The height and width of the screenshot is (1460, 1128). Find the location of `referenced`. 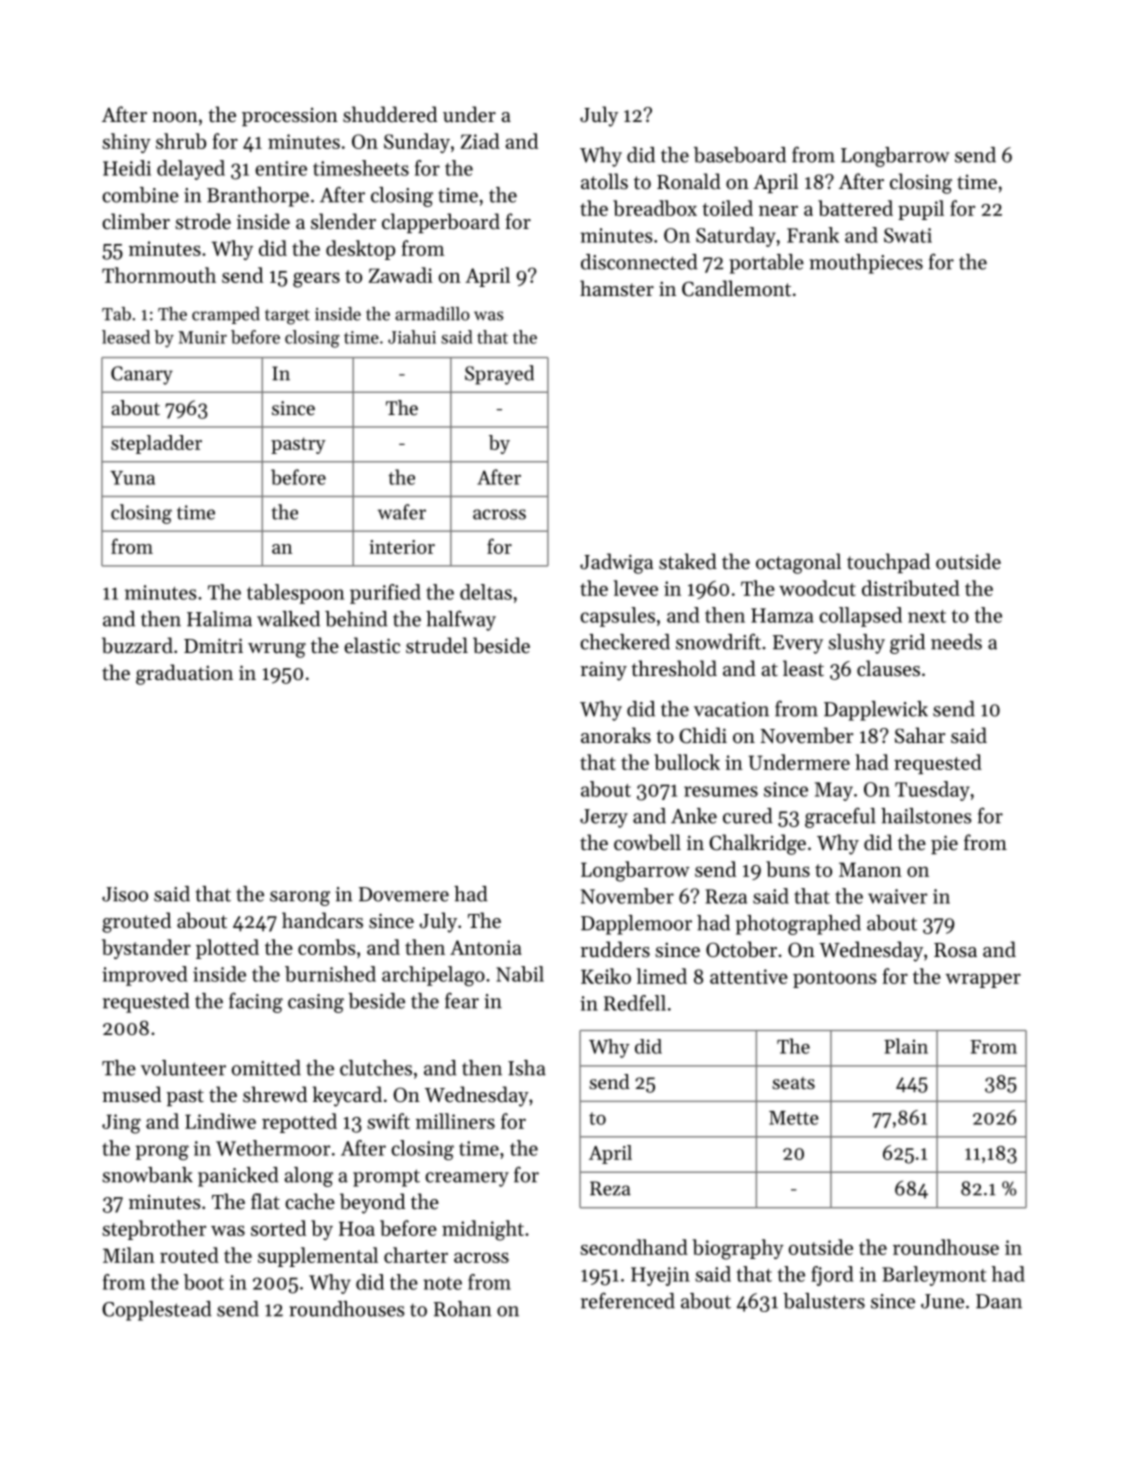

referenced is located at coordinates (628, 1300).
